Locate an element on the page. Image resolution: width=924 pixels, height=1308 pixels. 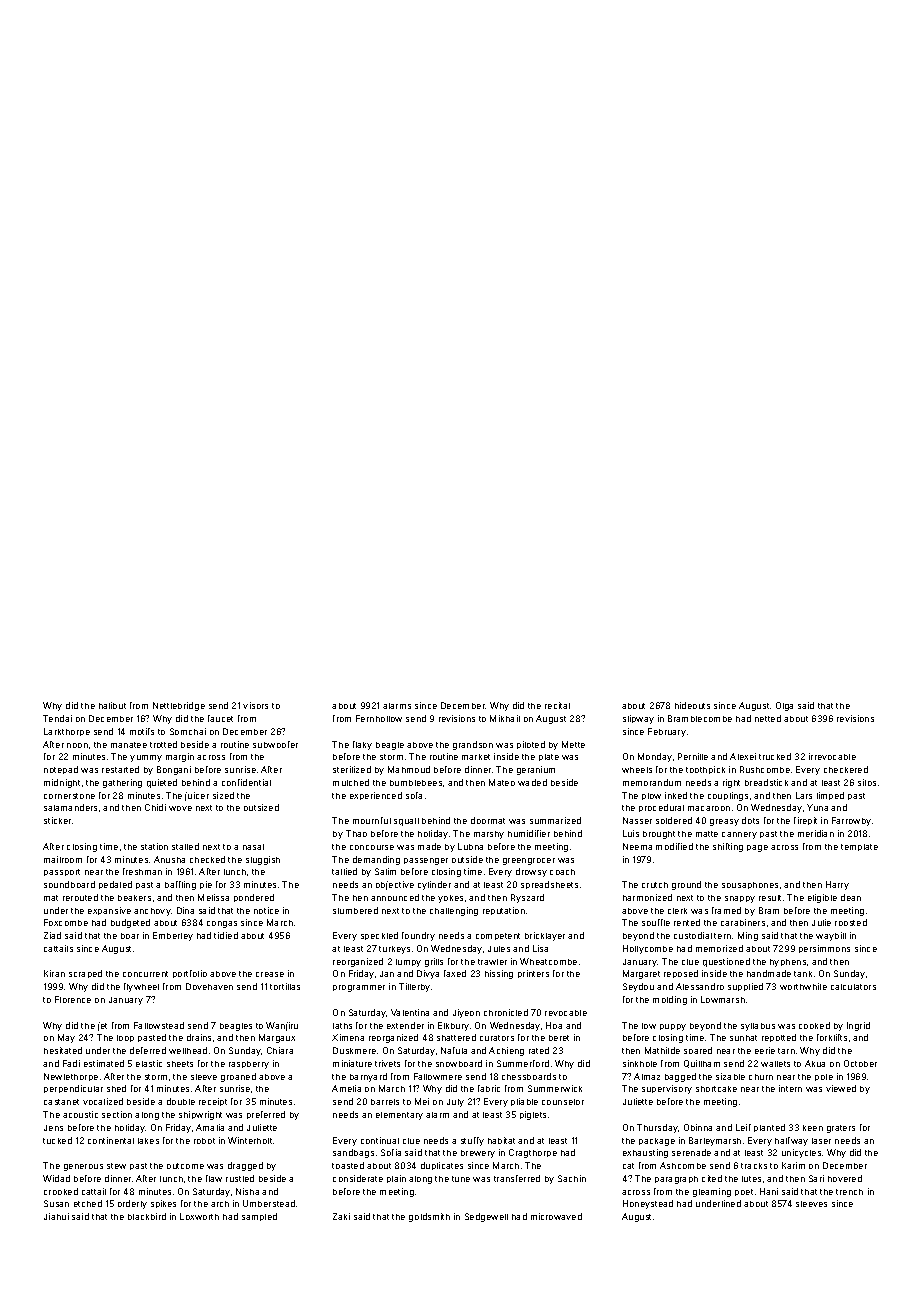
Fallowstead is located at coordinates (159, 1025).
